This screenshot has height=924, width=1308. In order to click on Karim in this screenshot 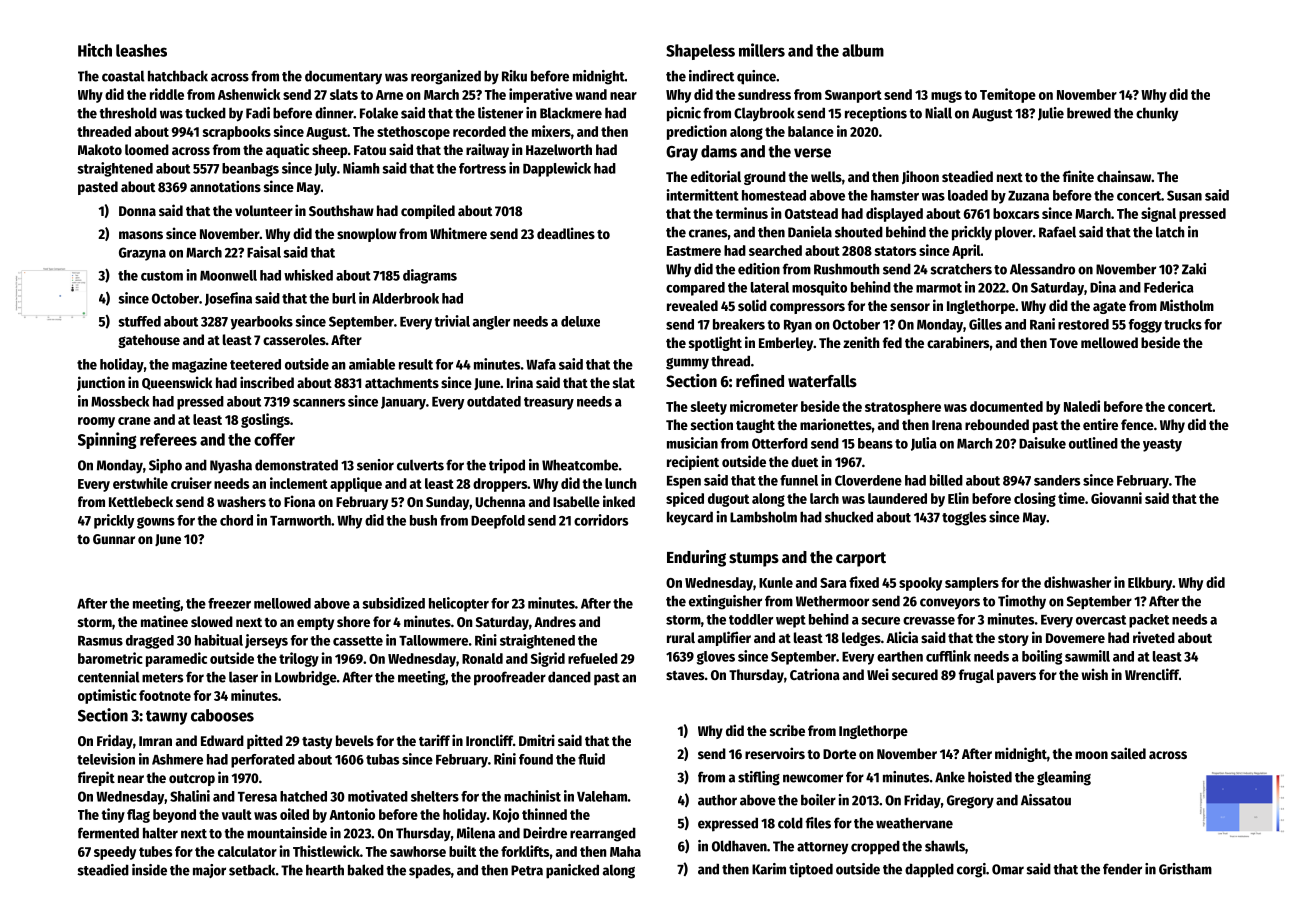, I will do `click(769, 869)`.
